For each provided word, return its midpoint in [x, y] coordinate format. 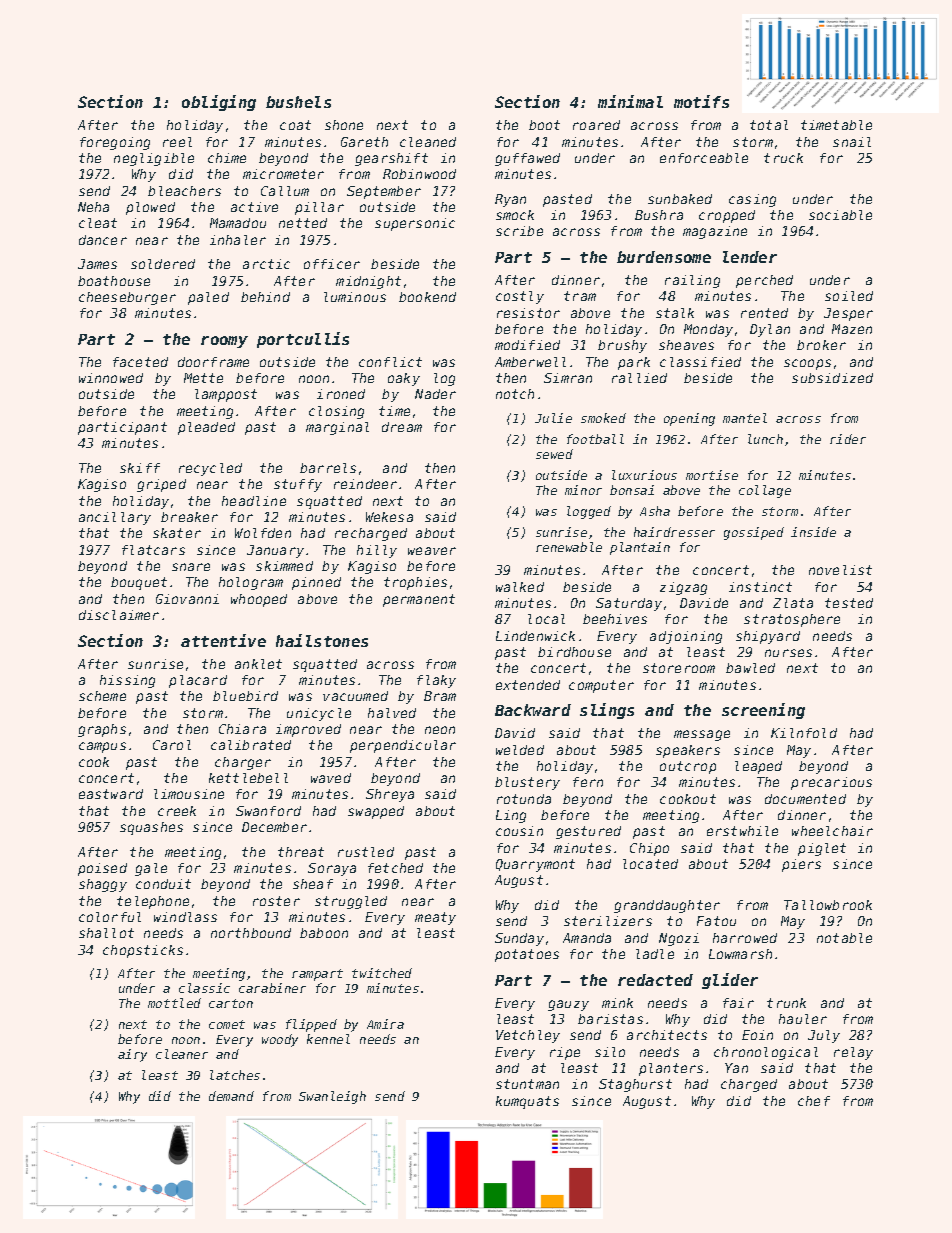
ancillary [115, 518]
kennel [328, 1039]
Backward [533, 710]
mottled [174, 1003]
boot [544, 125]
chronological [766, 1053]
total [769, 125]
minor [583, 490]
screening [763, 711]
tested [849, 603]
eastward [111, 794]
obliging [219, 103]
